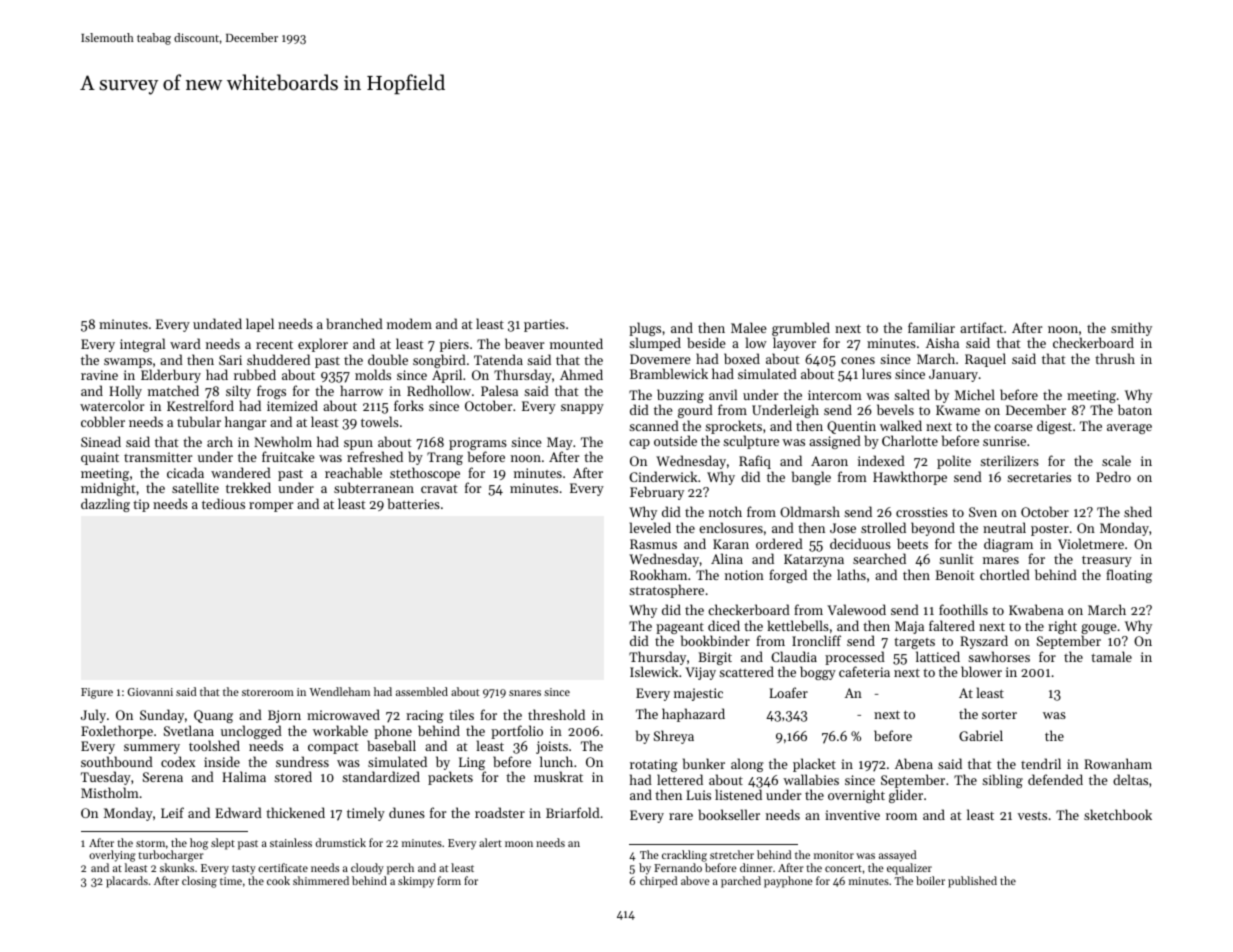  What do you see at coordinates (1129, 576) in the page?
I see `floating` at bounding box center [1129, 576].
